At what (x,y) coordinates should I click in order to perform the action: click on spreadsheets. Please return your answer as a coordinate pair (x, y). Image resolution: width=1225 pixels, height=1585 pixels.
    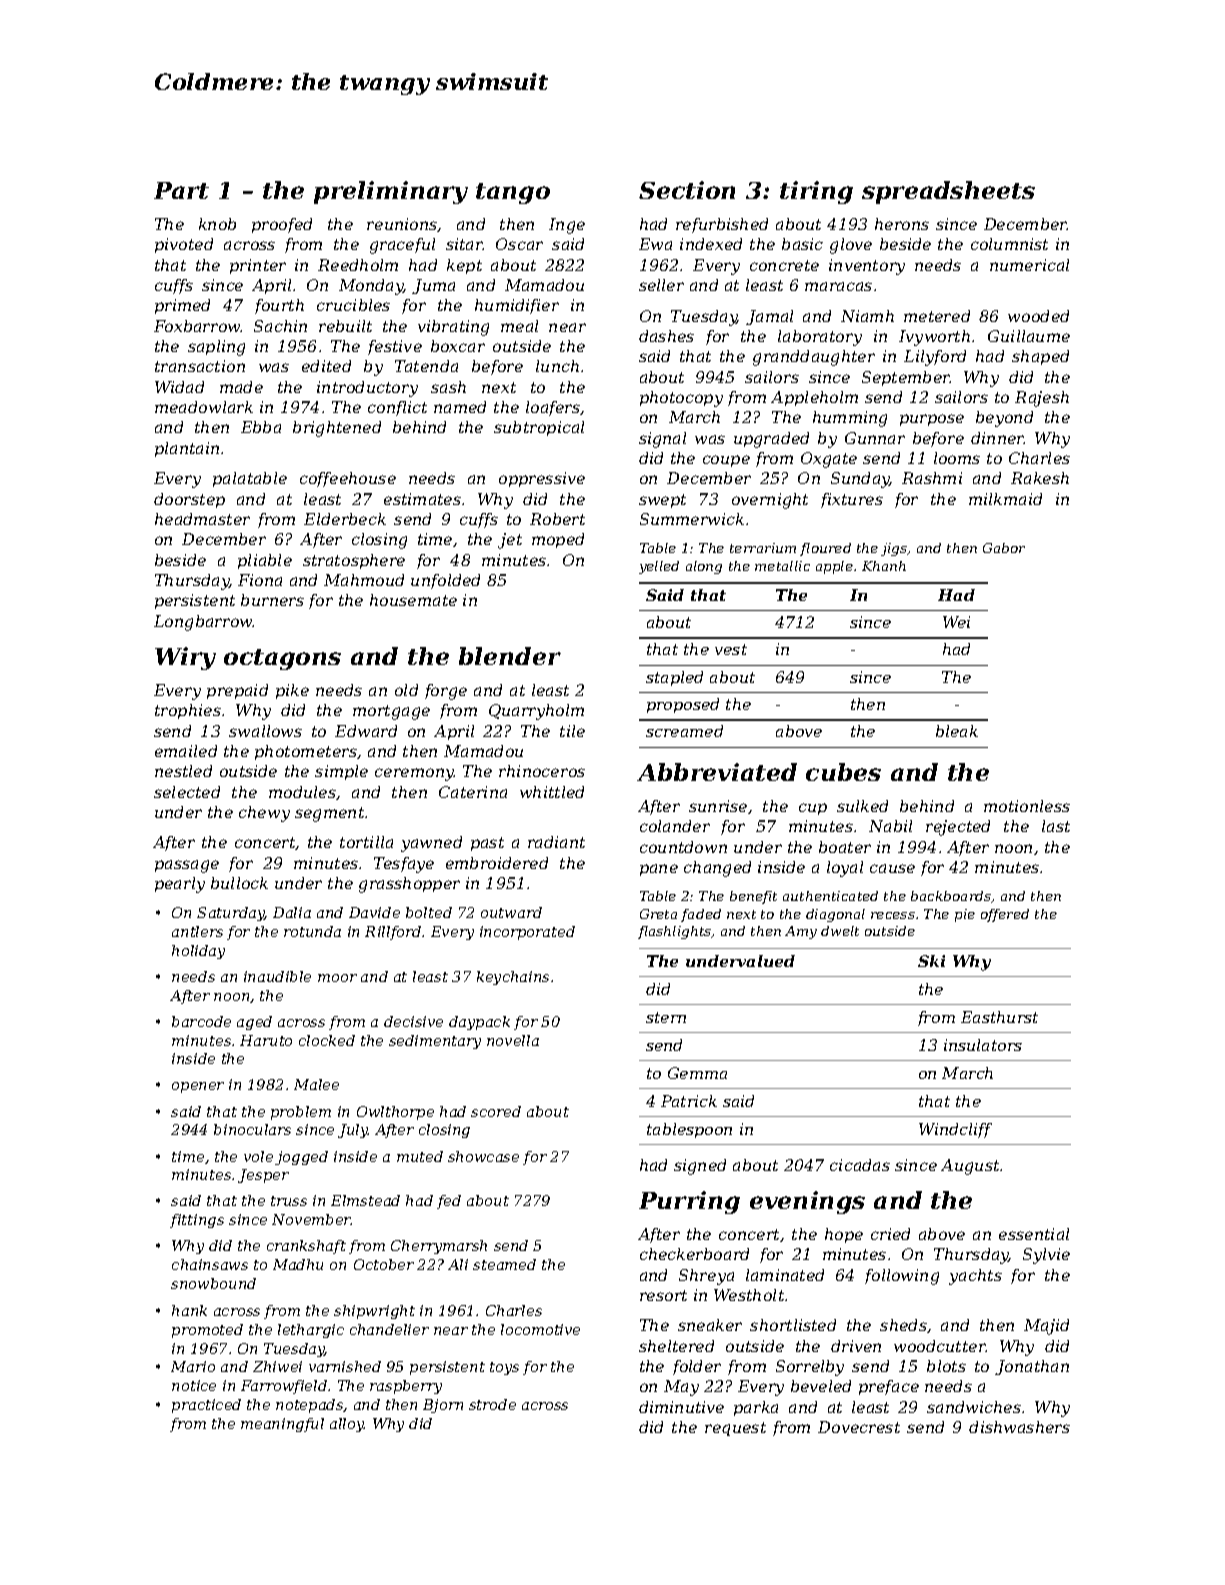
    Looking at the image, I should click on (948, 192).
